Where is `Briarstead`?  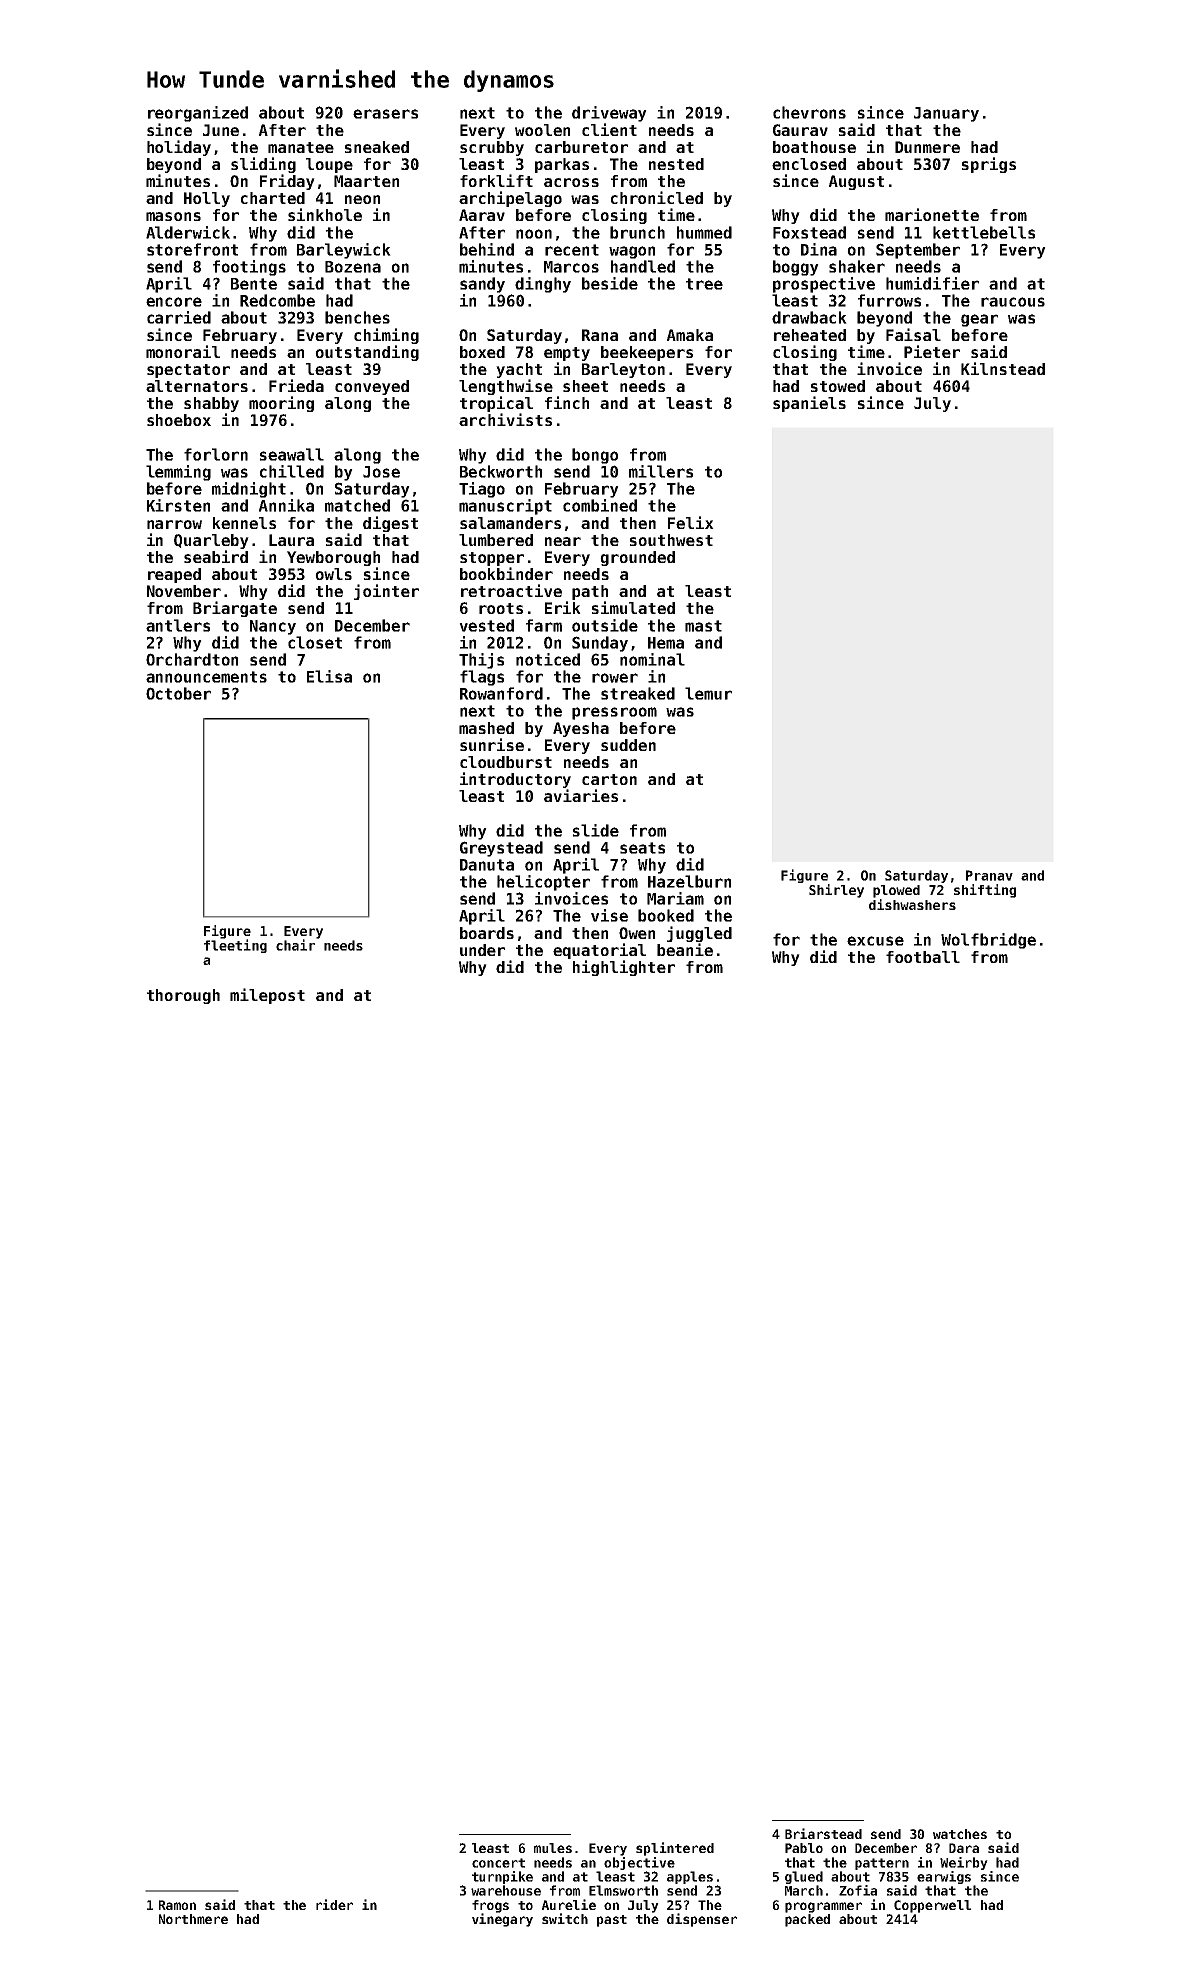
Briarstead is located at coordinates (823, 1833).
